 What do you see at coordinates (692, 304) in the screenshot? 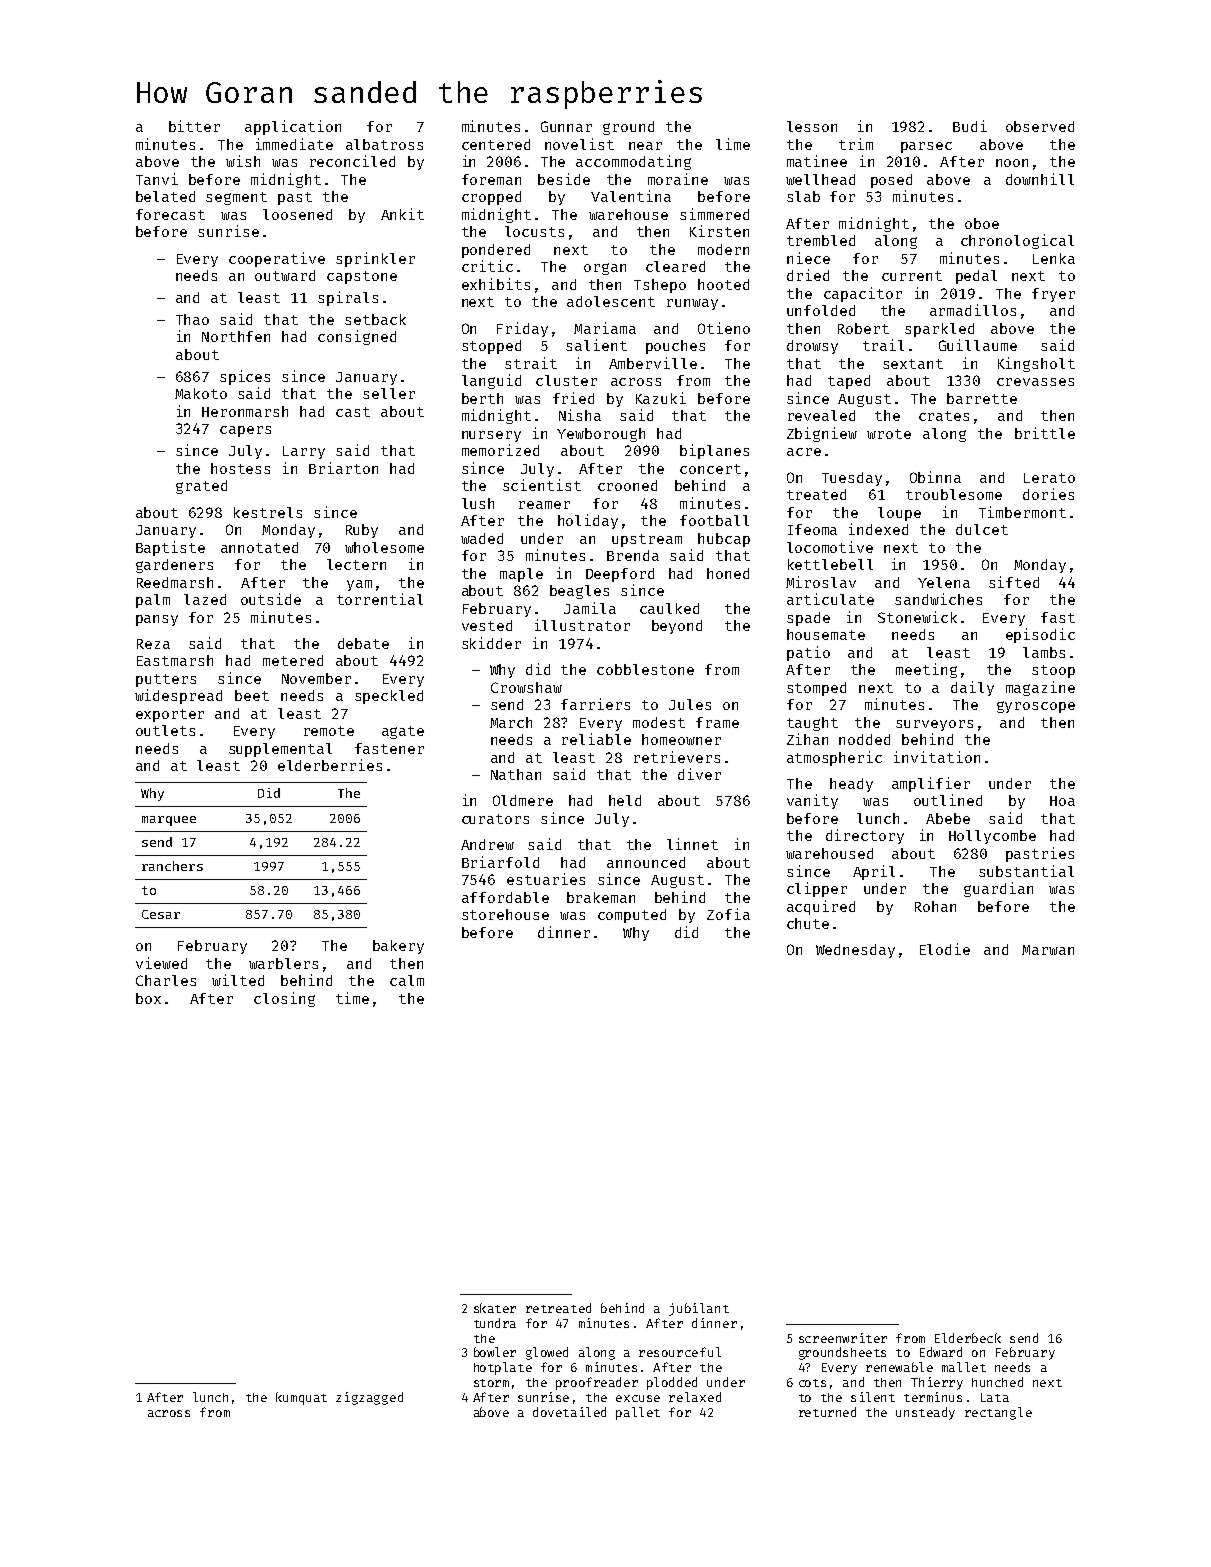
I see `runway` at bounding box center [692, 304].
